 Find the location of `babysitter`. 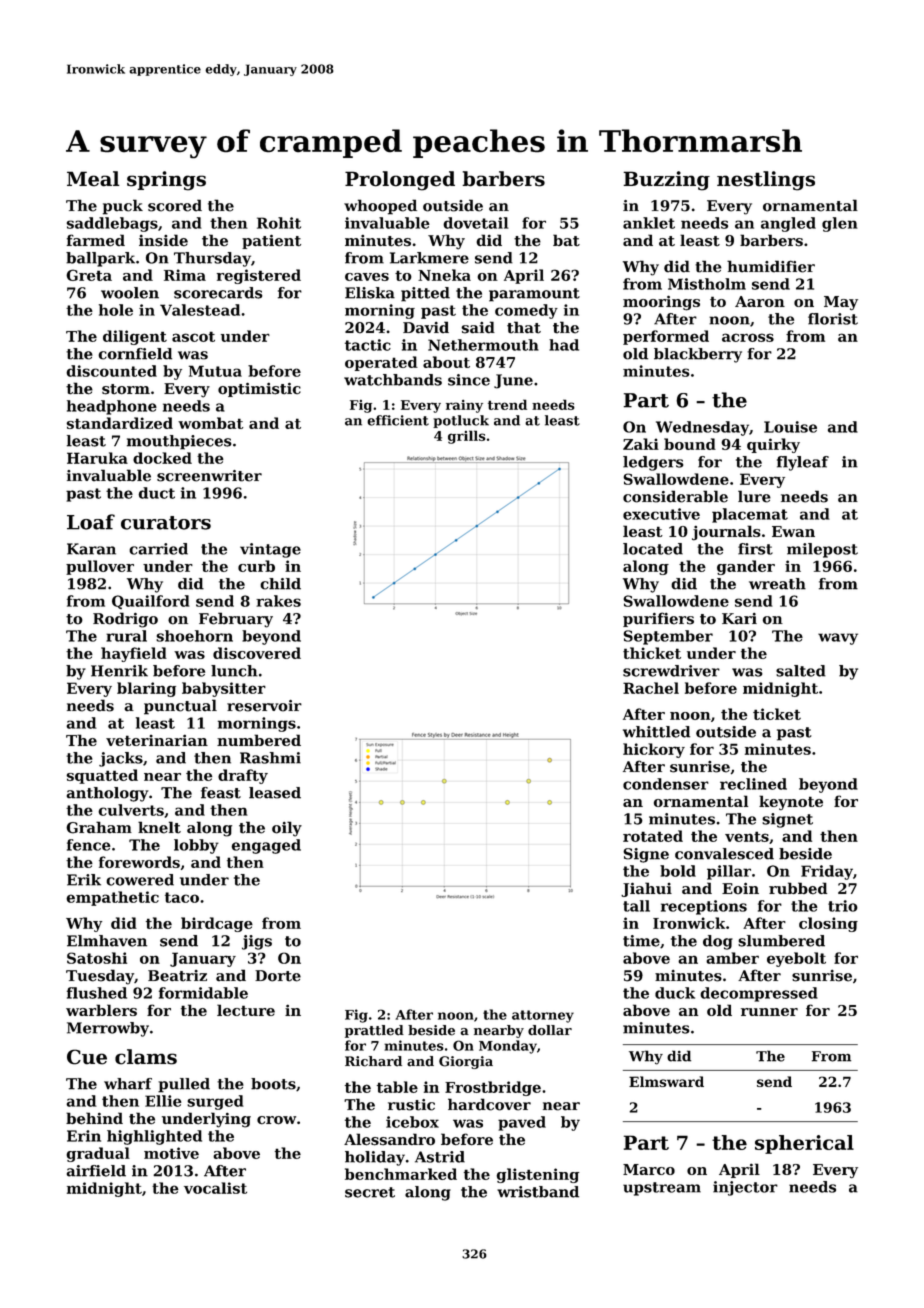

babysitter is located at coordinates (224, 689).
